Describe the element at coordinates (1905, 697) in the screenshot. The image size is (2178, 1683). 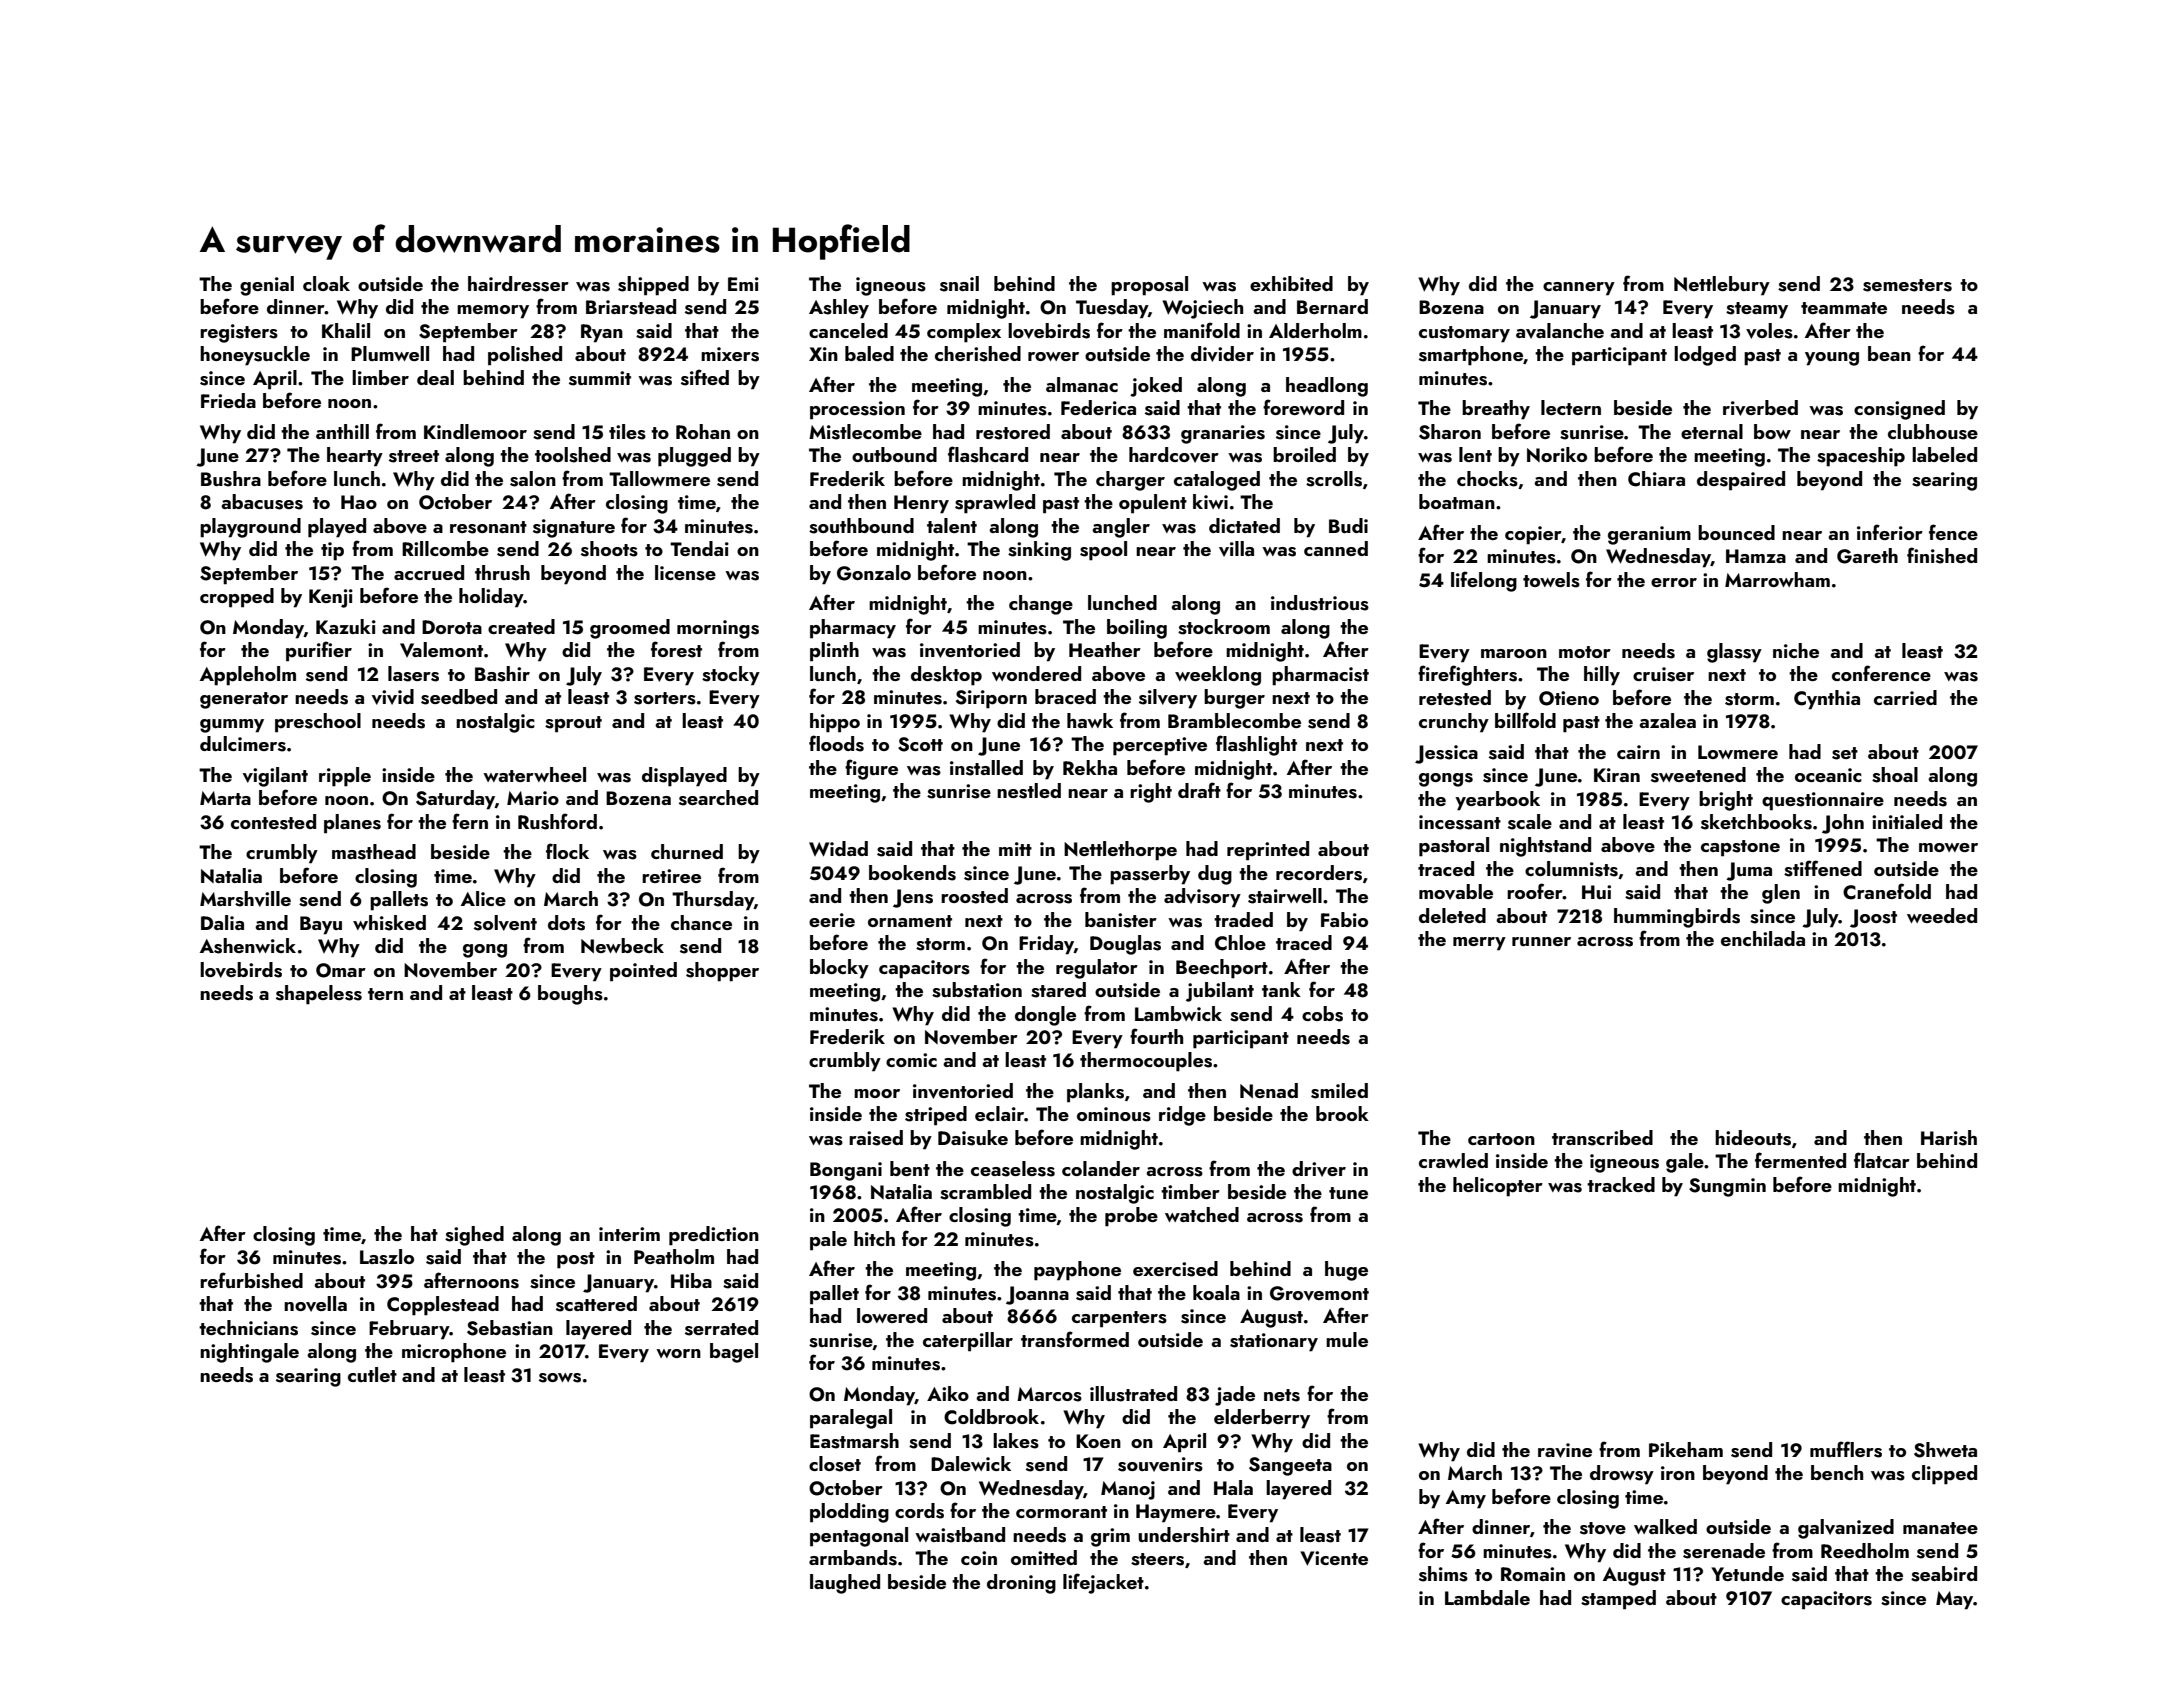
I see `carried` at that location.
